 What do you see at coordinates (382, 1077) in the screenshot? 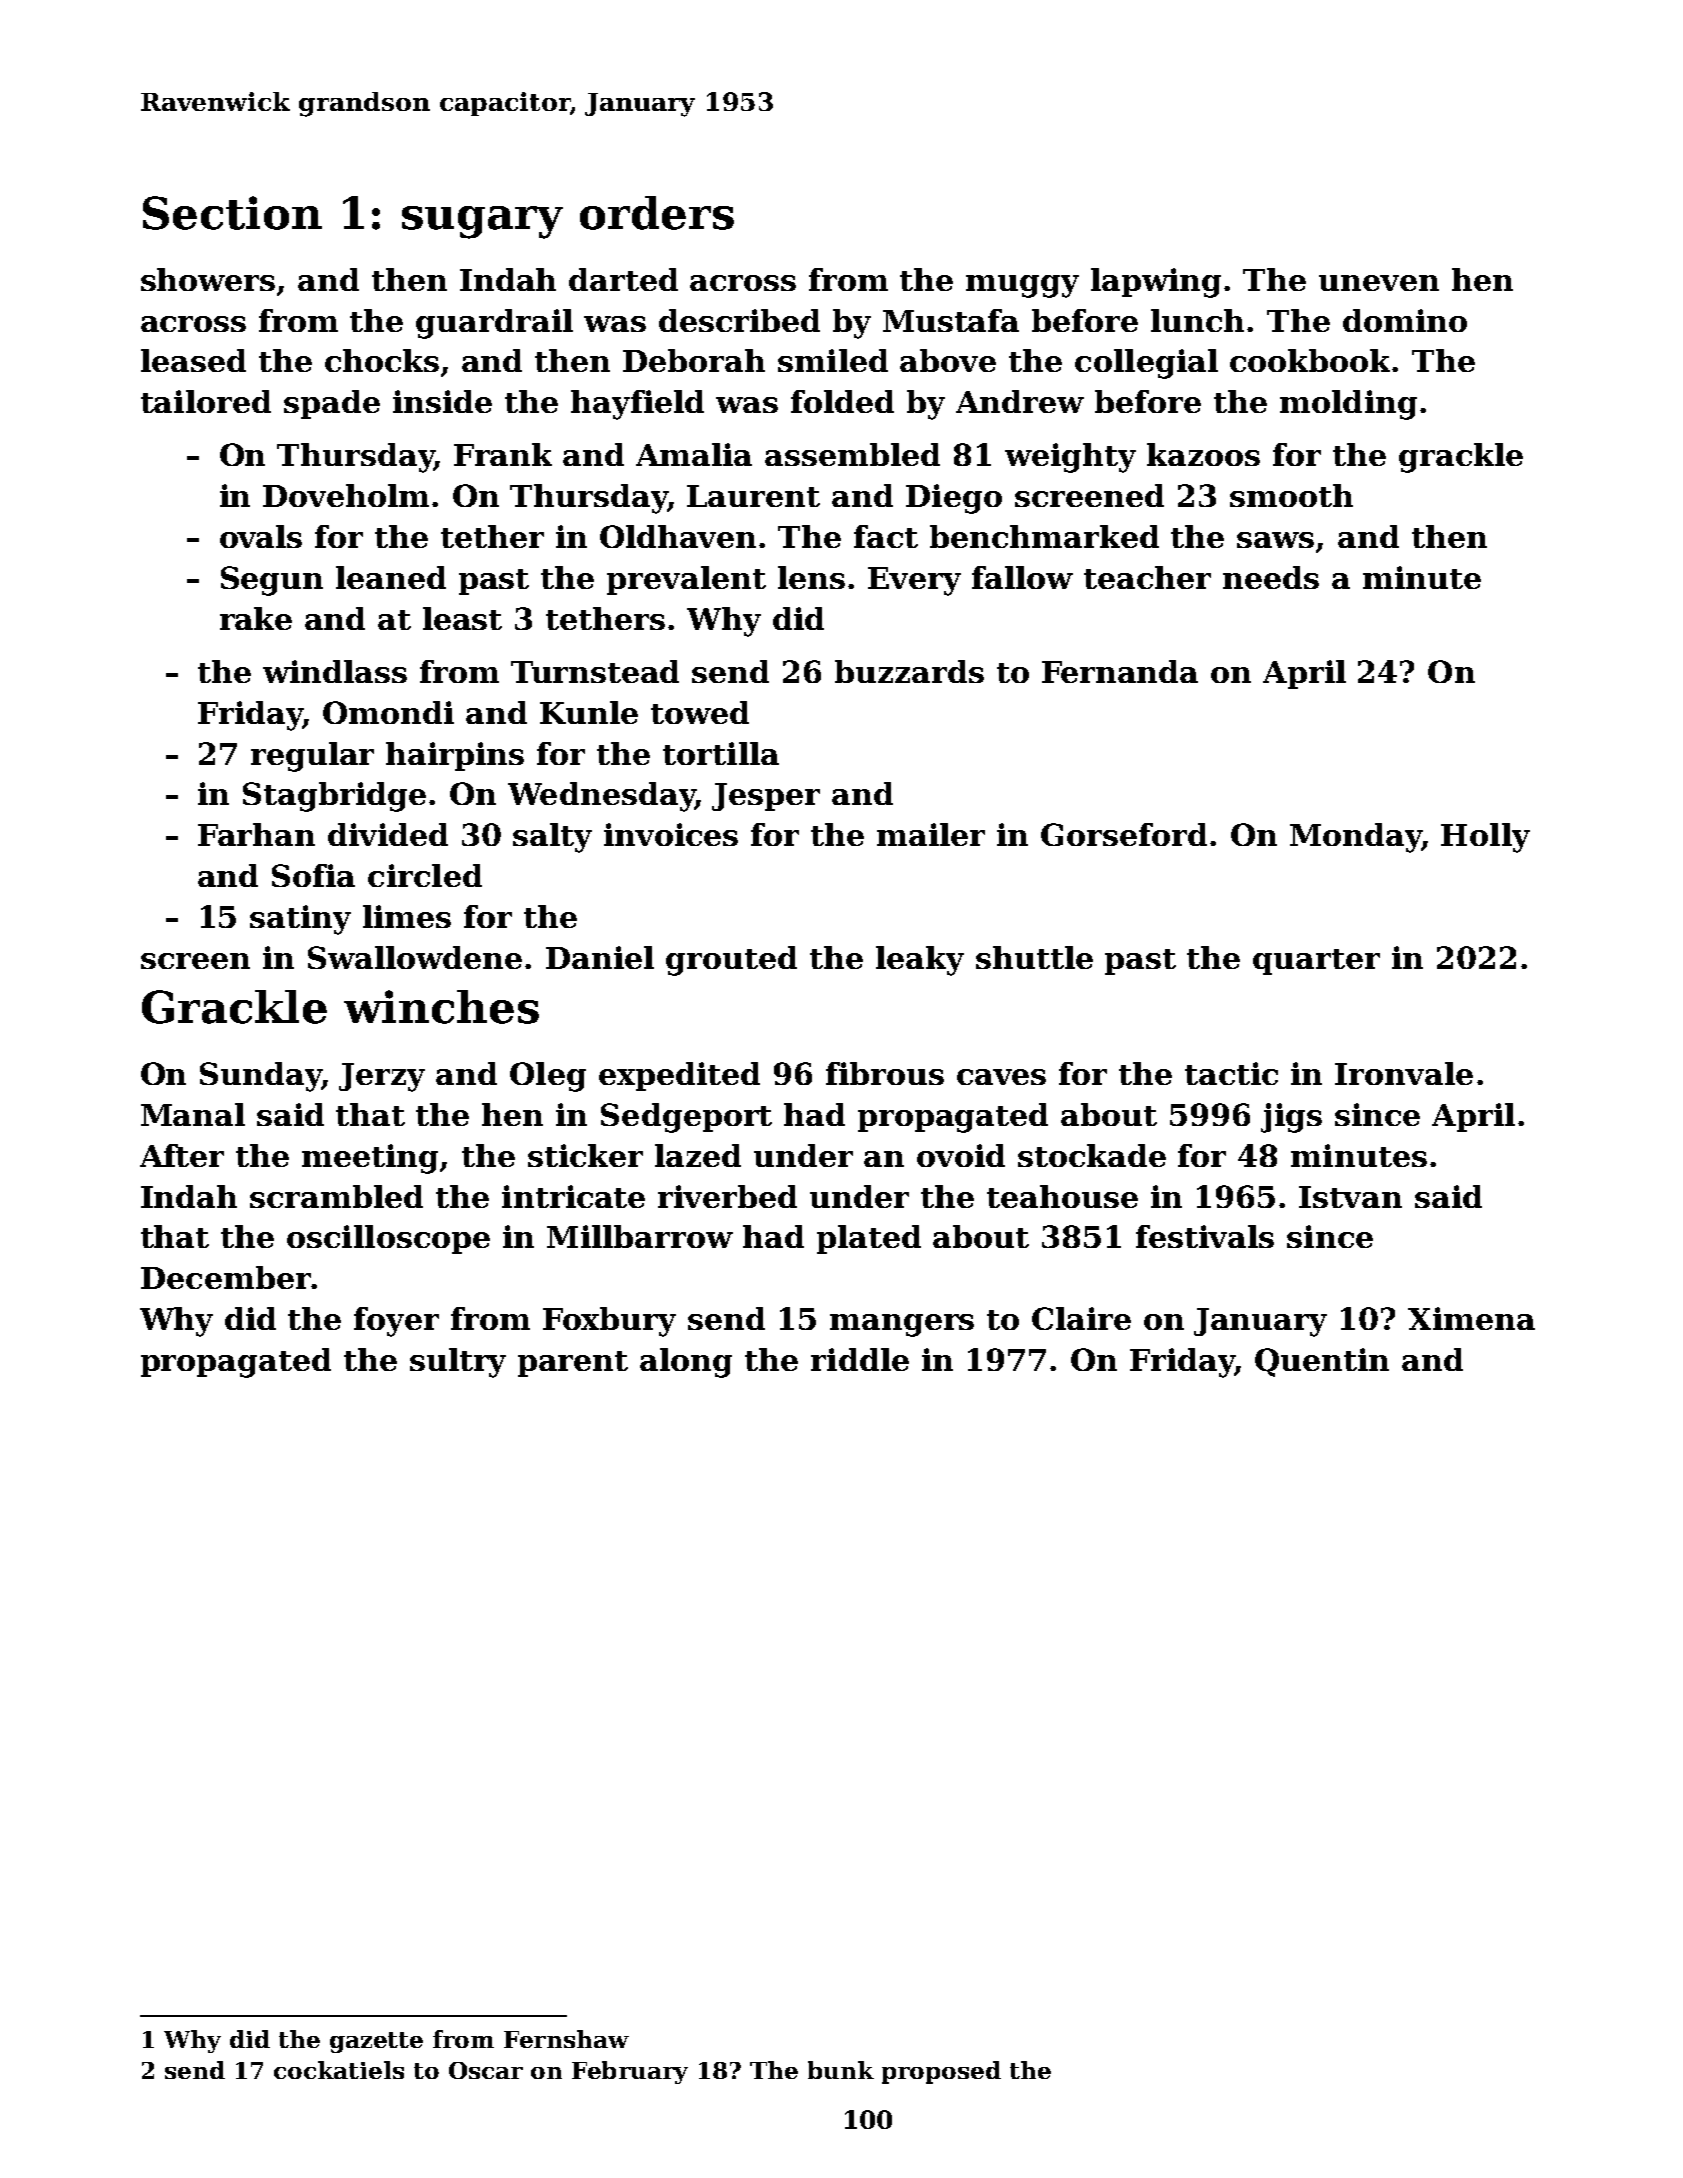
I see `Jerzy` at bounding box center [382, 1077].
